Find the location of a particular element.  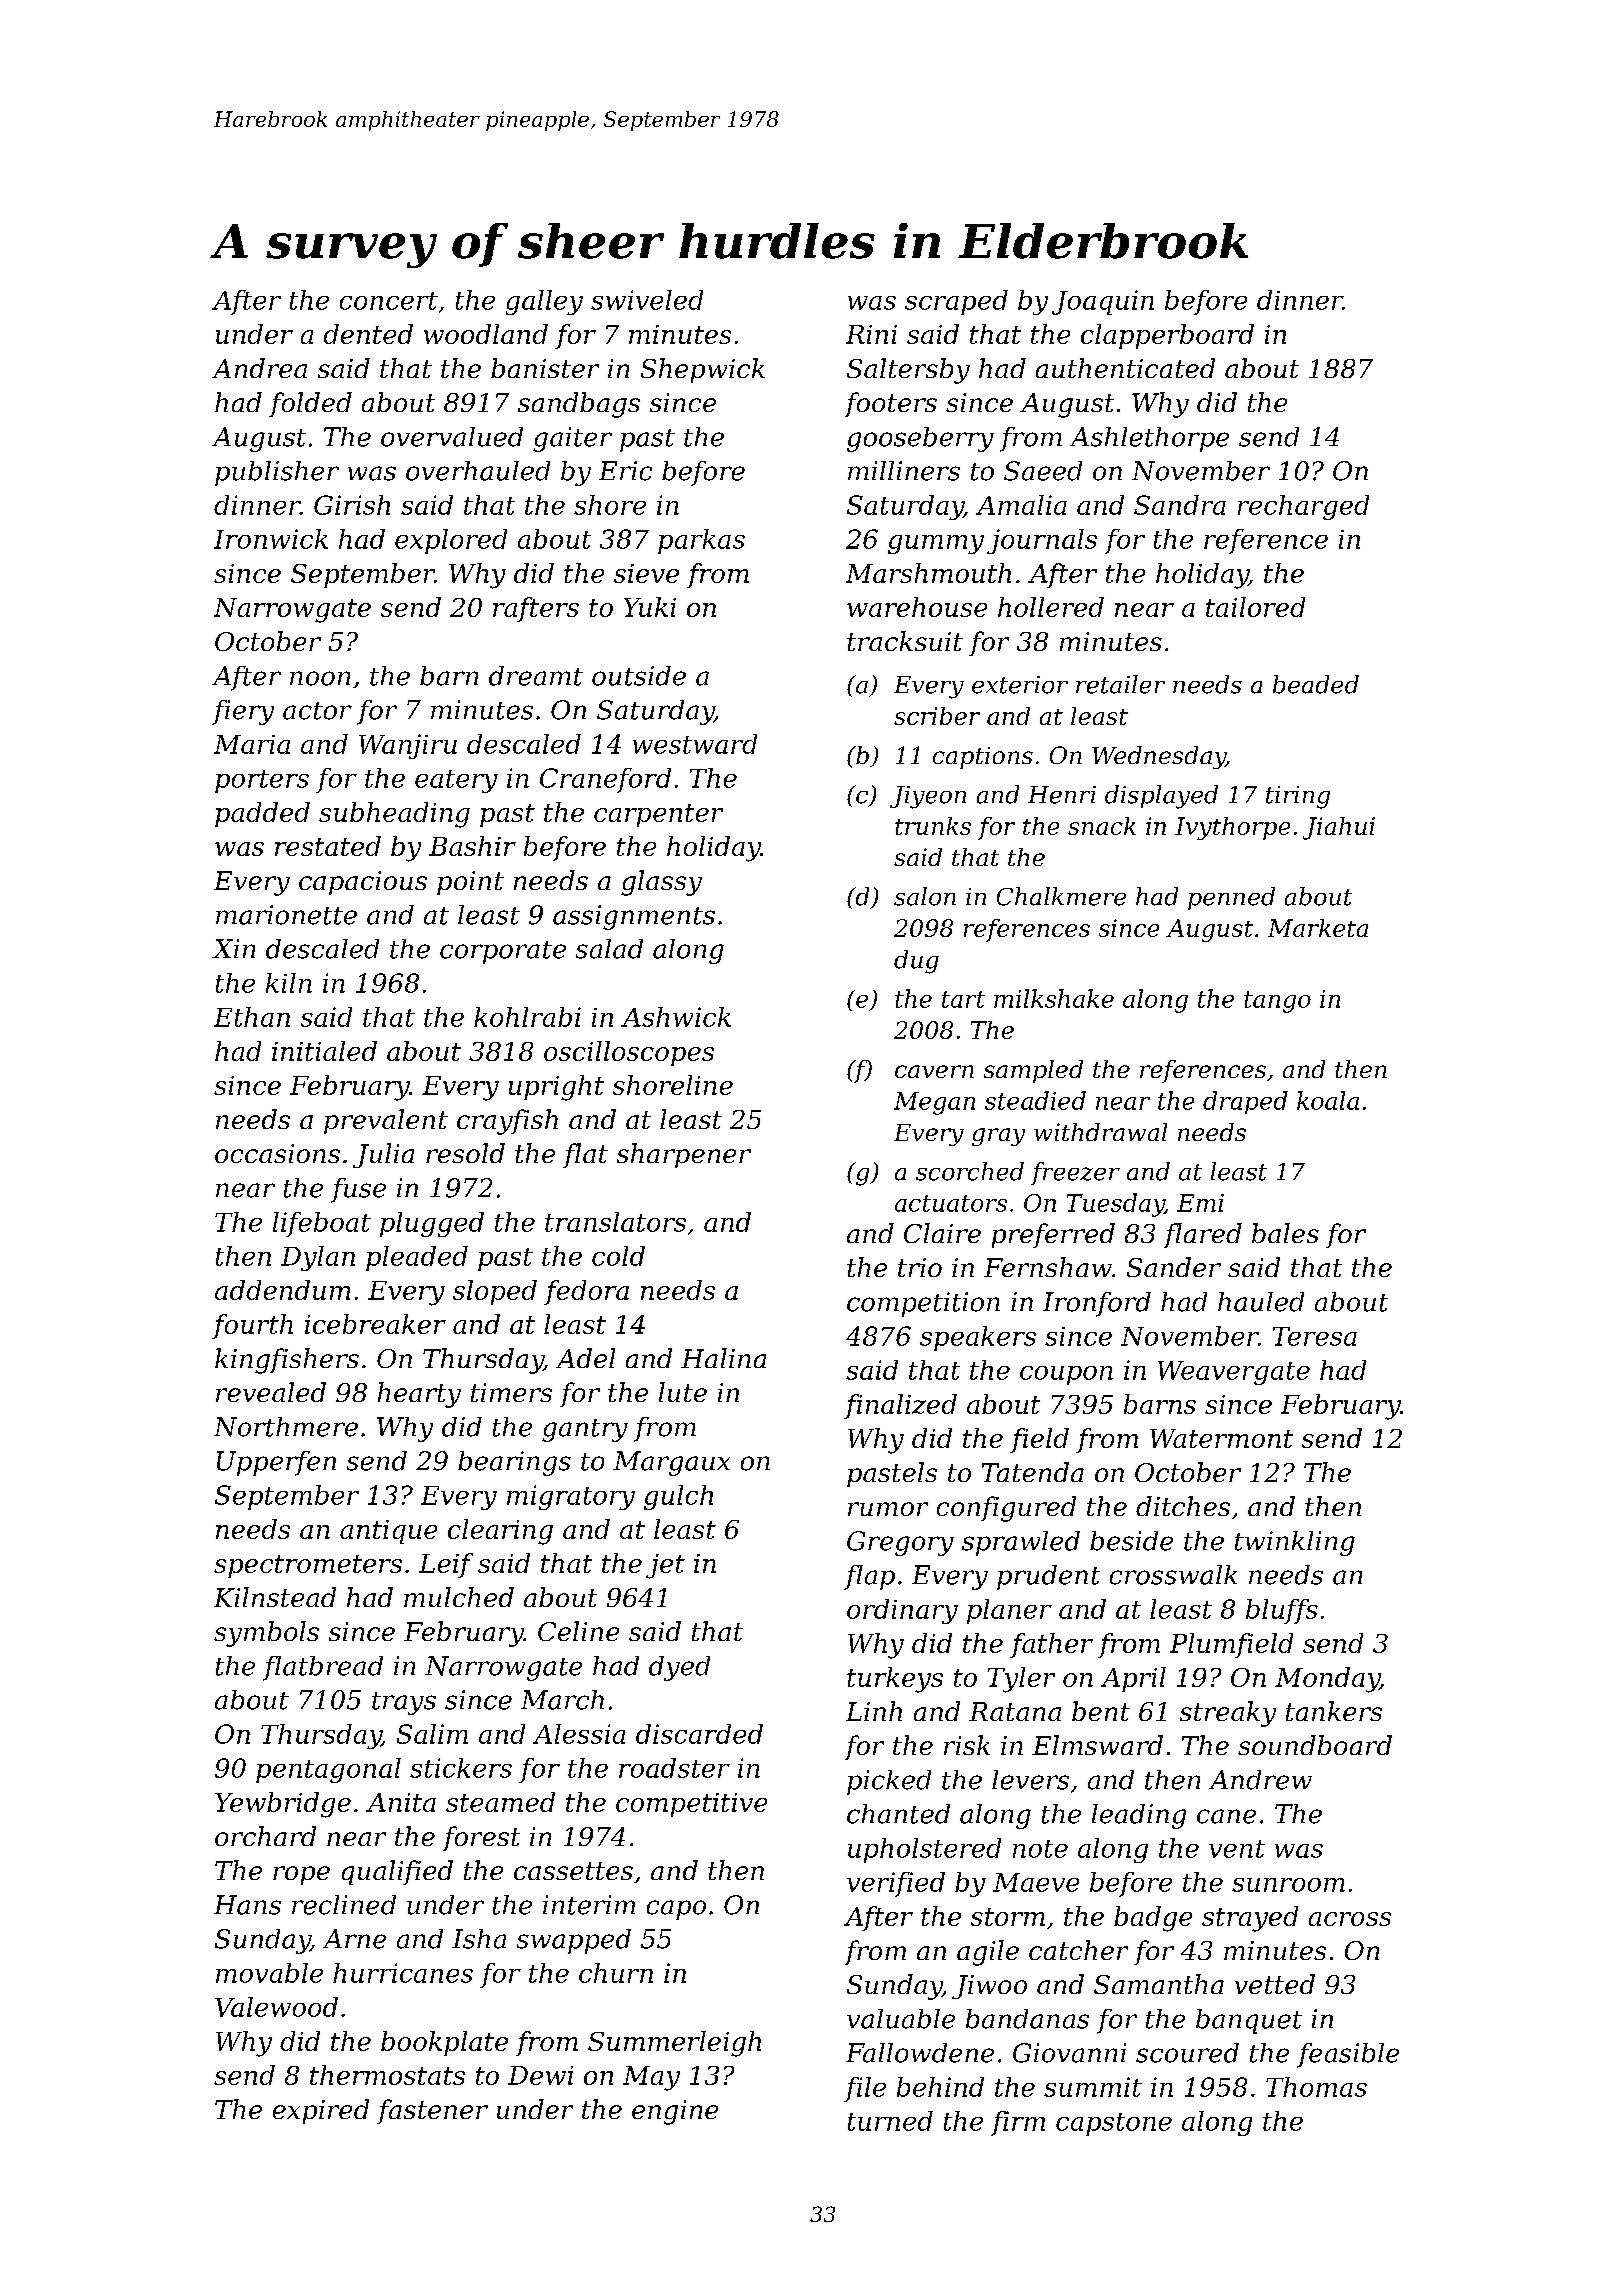

withdrawal is located at coordinates (1100, 1132).
